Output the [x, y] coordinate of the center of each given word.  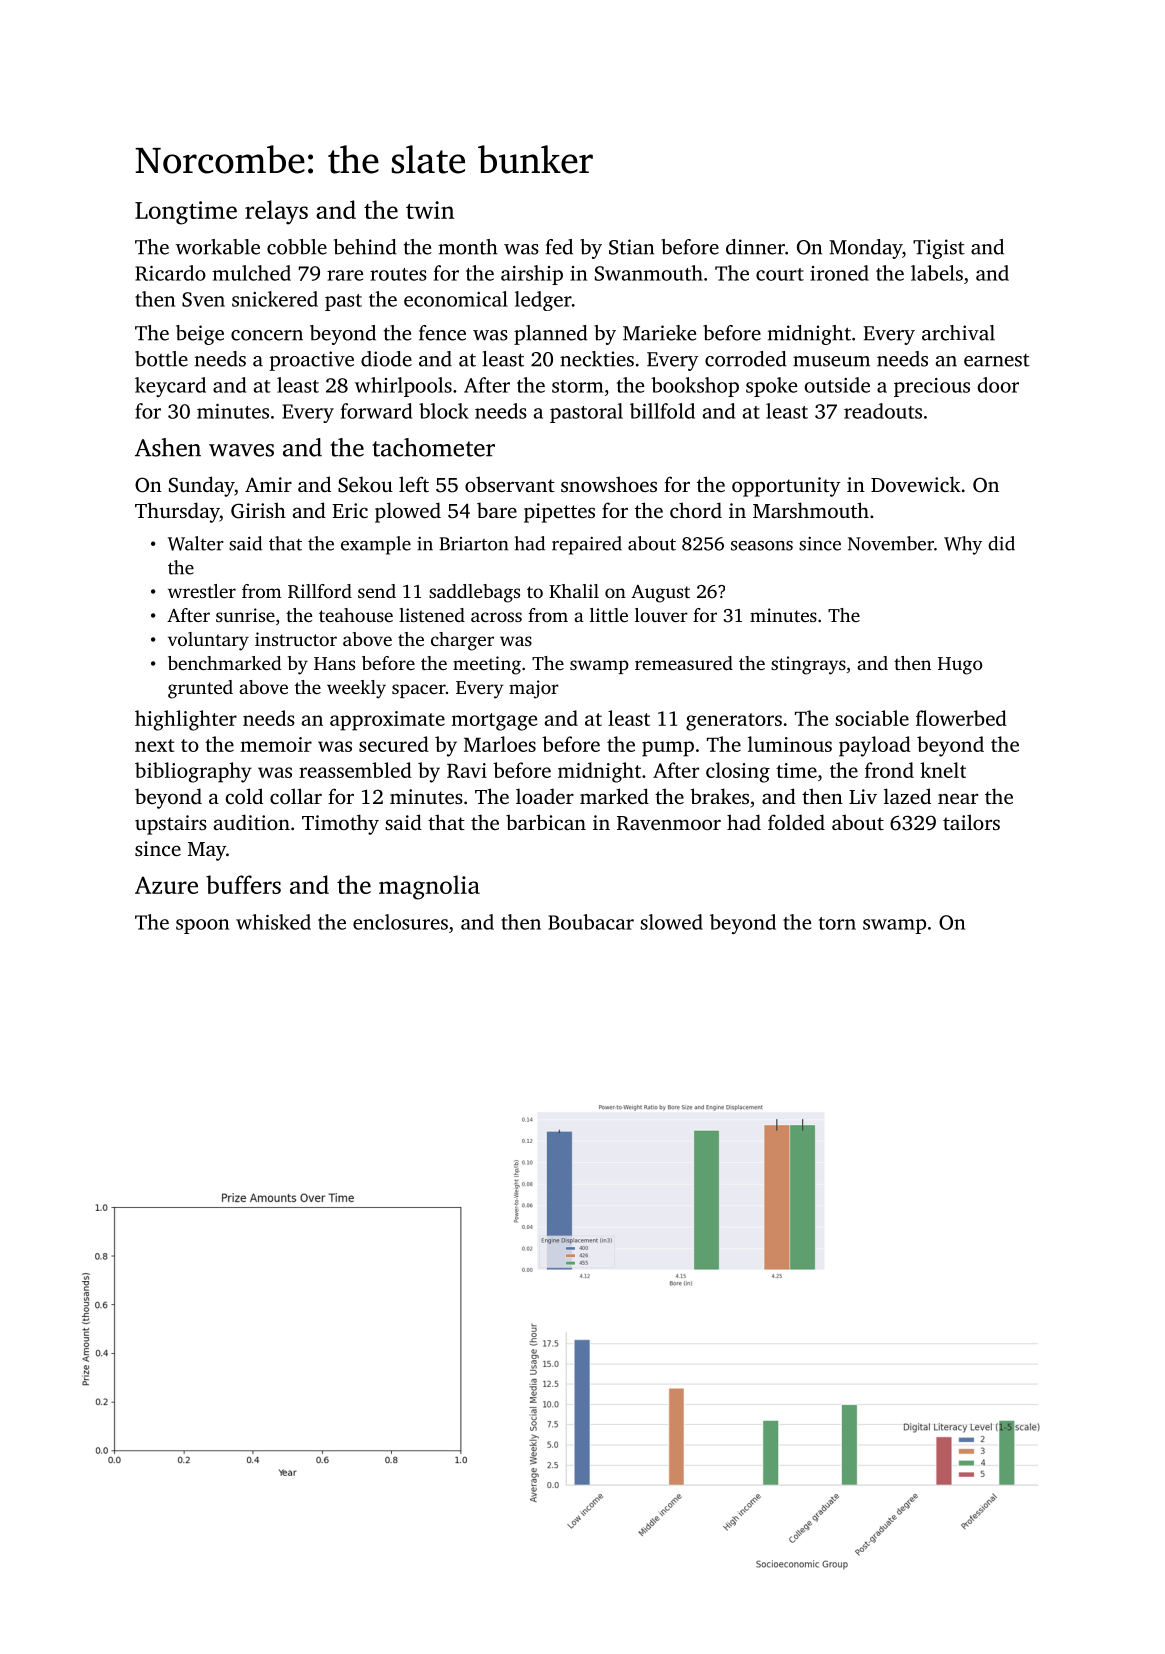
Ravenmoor [669, 823]
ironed [839, 273]
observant [510, 484]
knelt [943, 770]
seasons [762, 546]
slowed [671, 922]
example [376, 545]
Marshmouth [811, 510]
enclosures [400, 922]
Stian [631, 247]
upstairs [171, 825]
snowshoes [609, 484]
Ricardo [170, 273]
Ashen [168, 447]
